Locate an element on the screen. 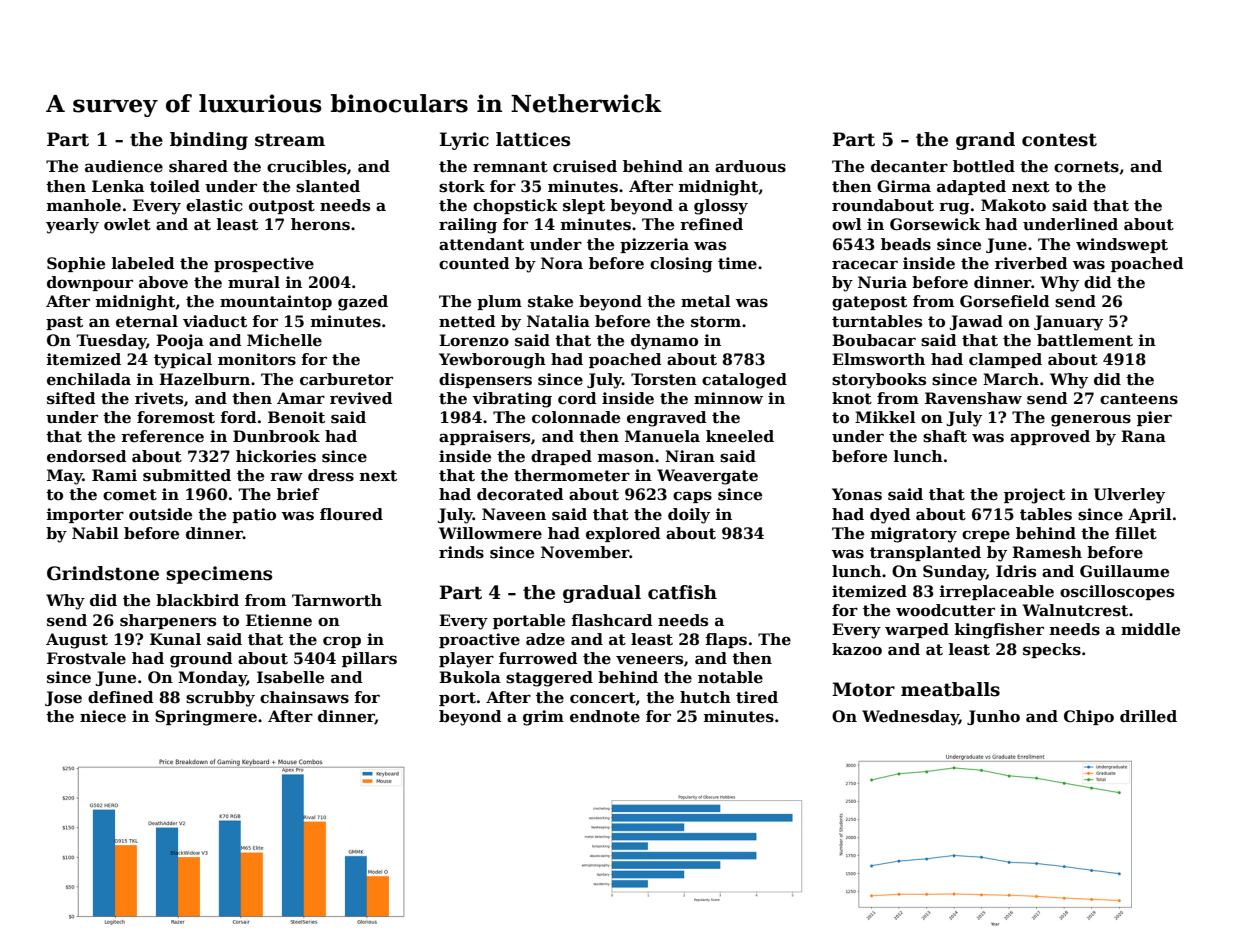 The image size is (1233, 952). transplanted is located at coordinates (925, 553).
